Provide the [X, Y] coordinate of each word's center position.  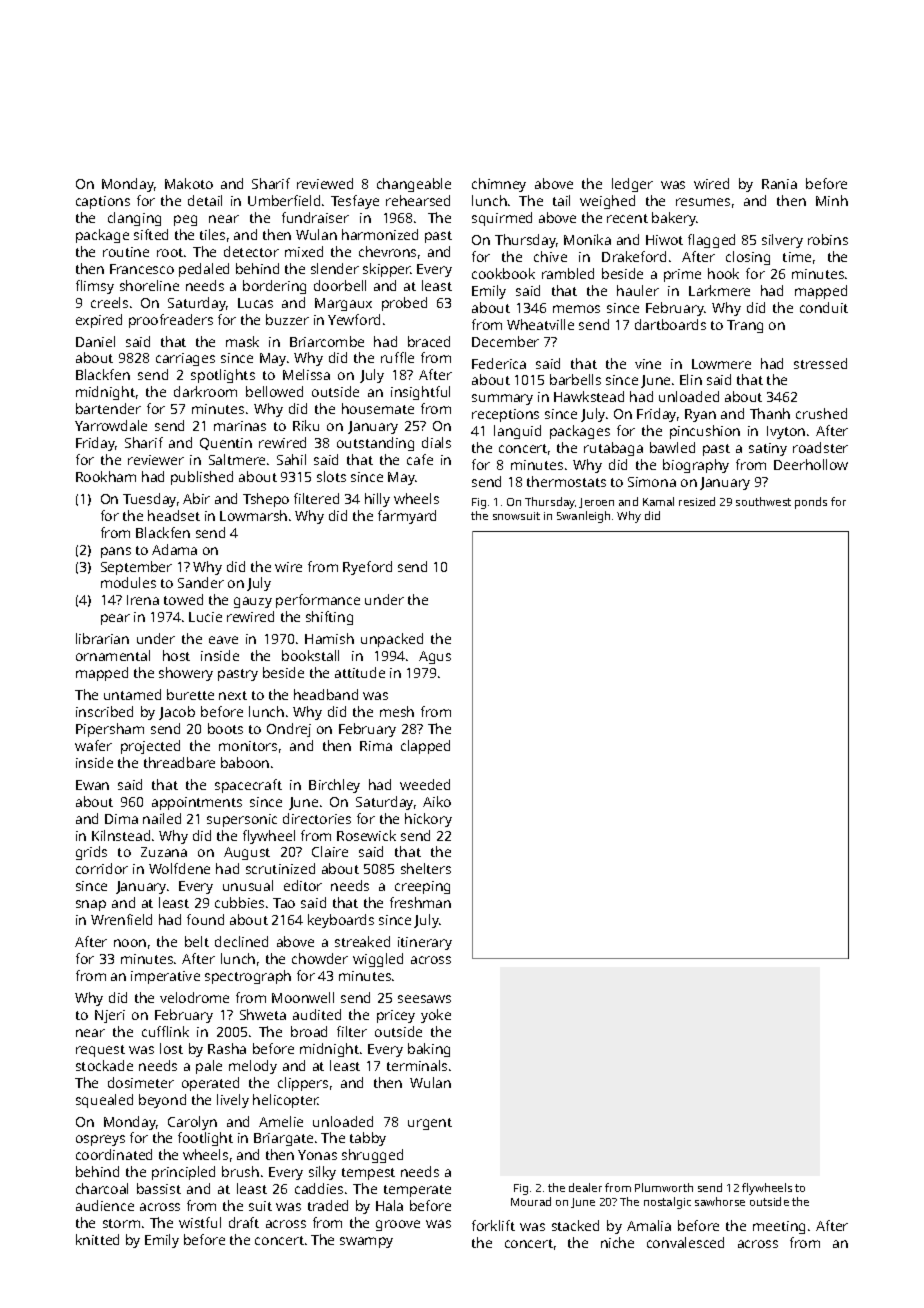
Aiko [437, 801]
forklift [493, 1225]
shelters [426, 868]
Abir [196, 498]
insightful [420, 393]
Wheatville [540, 324]
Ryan [700, 415]
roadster [820, 447]
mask [242, 341]
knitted [97, 1239]
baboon [245, 762]
